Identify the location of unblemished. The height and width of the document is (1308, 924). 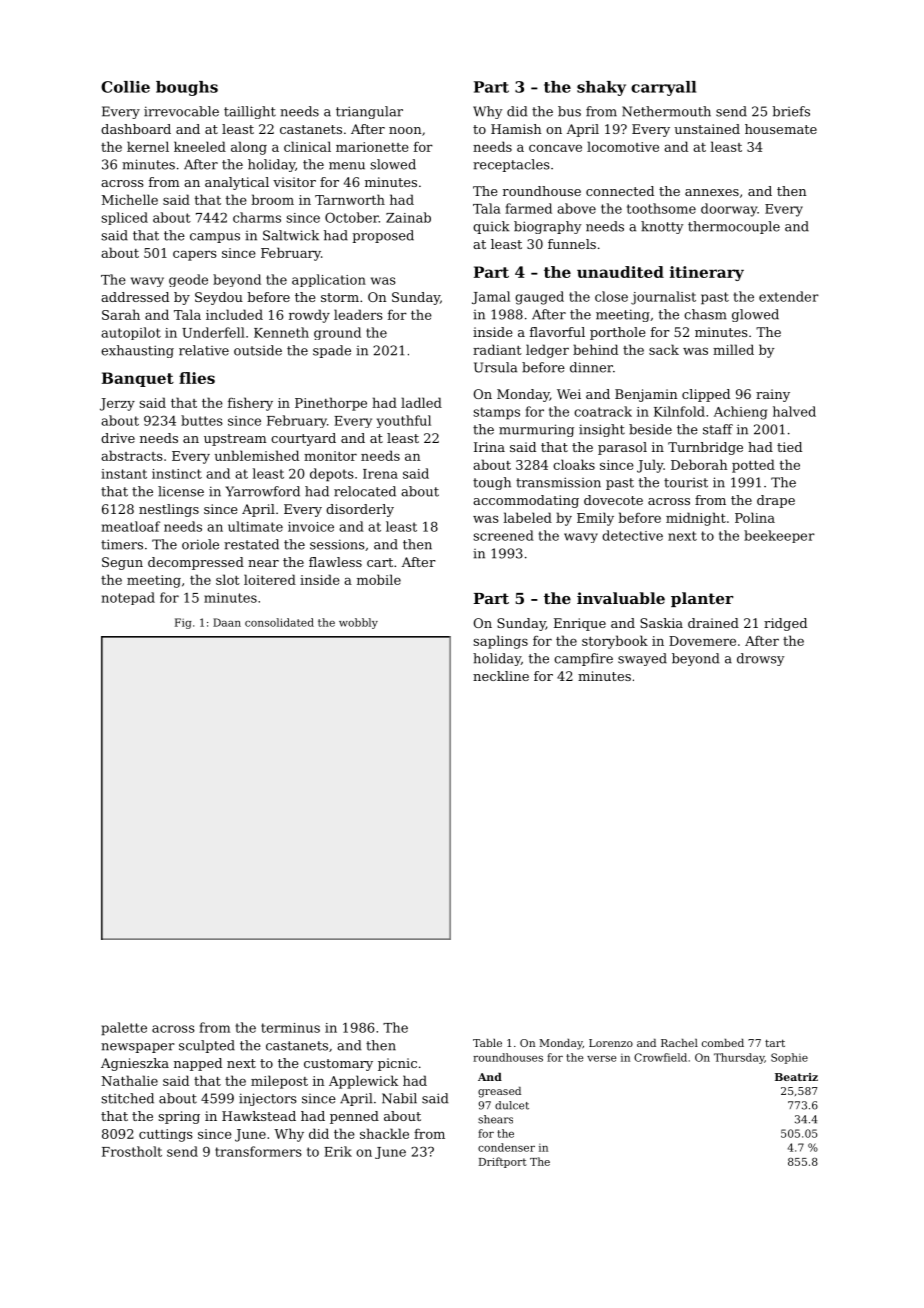
(257, 455).
